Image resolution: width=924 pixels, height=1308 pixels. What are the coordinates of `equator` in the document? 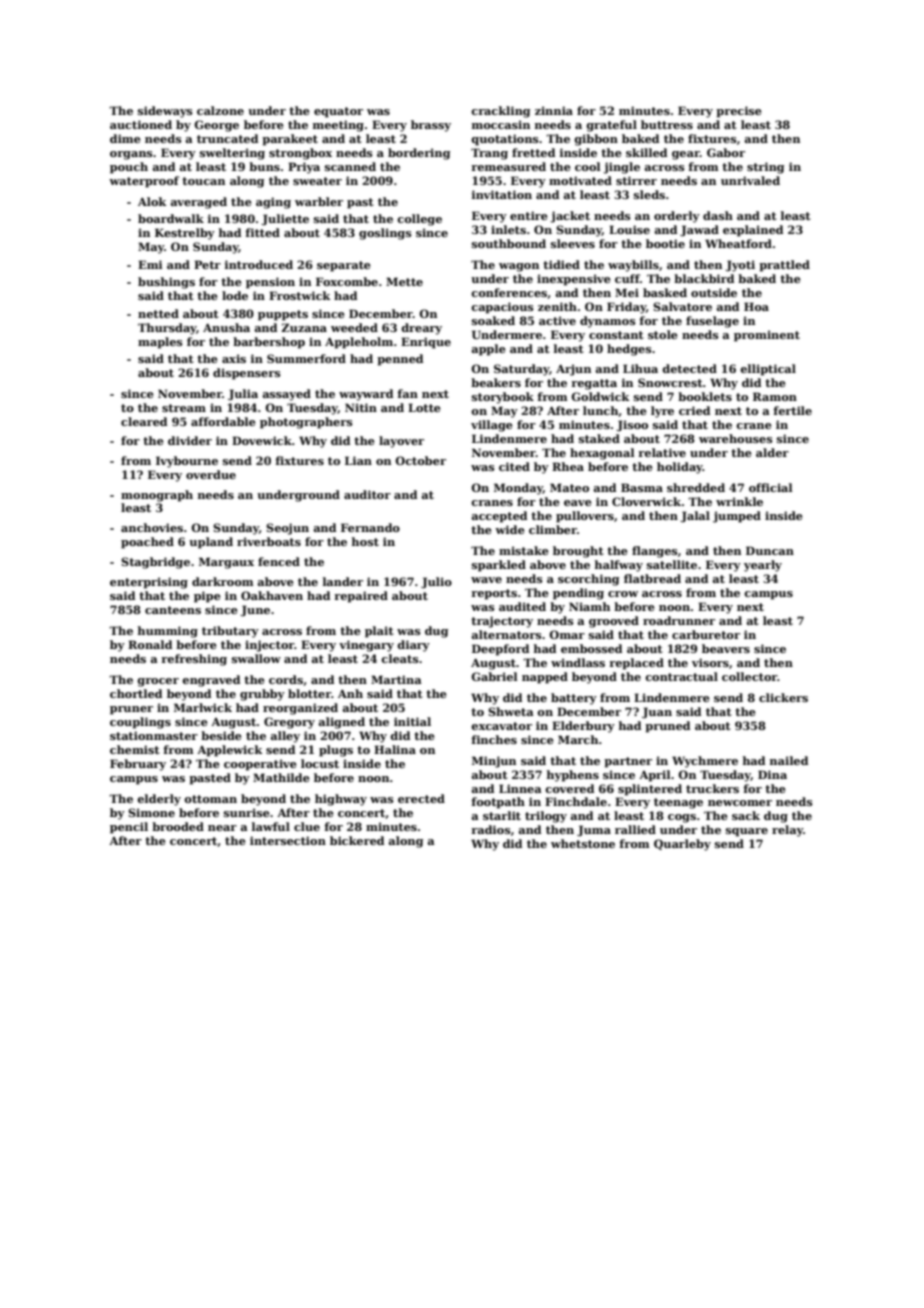 It's located at (338, 112).
